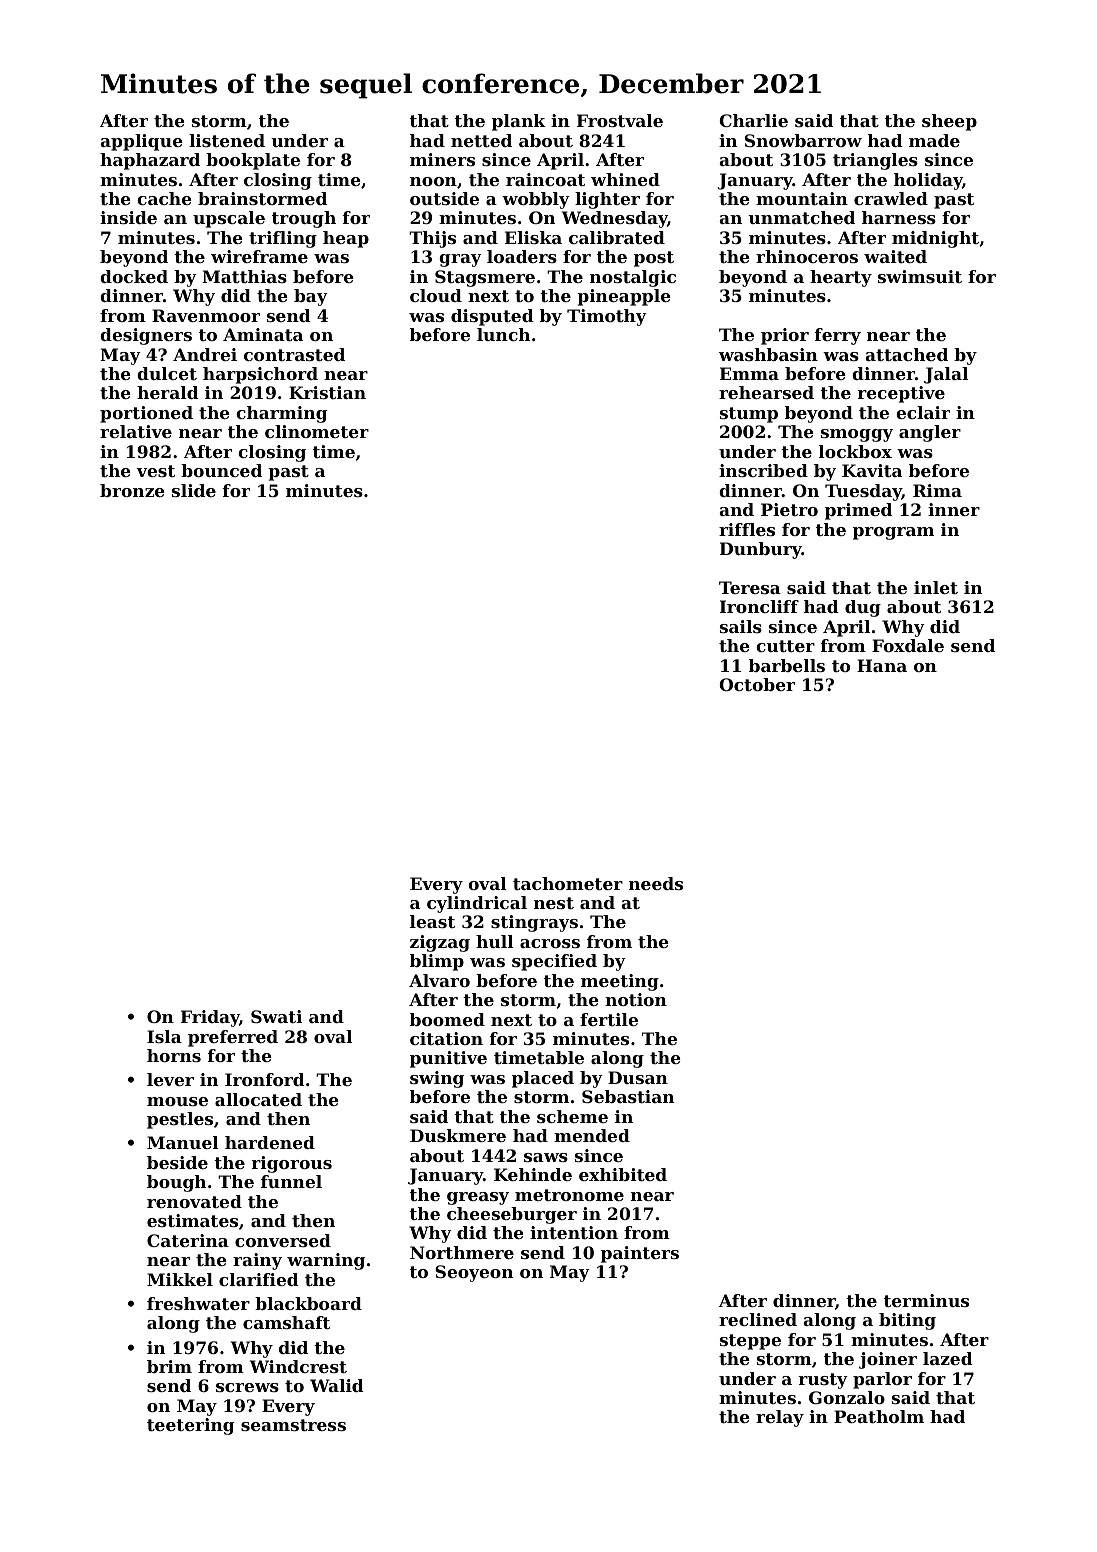 This screenshot has width=1097, height=1552. What do you see at coordinates (780, 1418) in the screenshot?
I see `relay` at bounding box center [780, 1418].
